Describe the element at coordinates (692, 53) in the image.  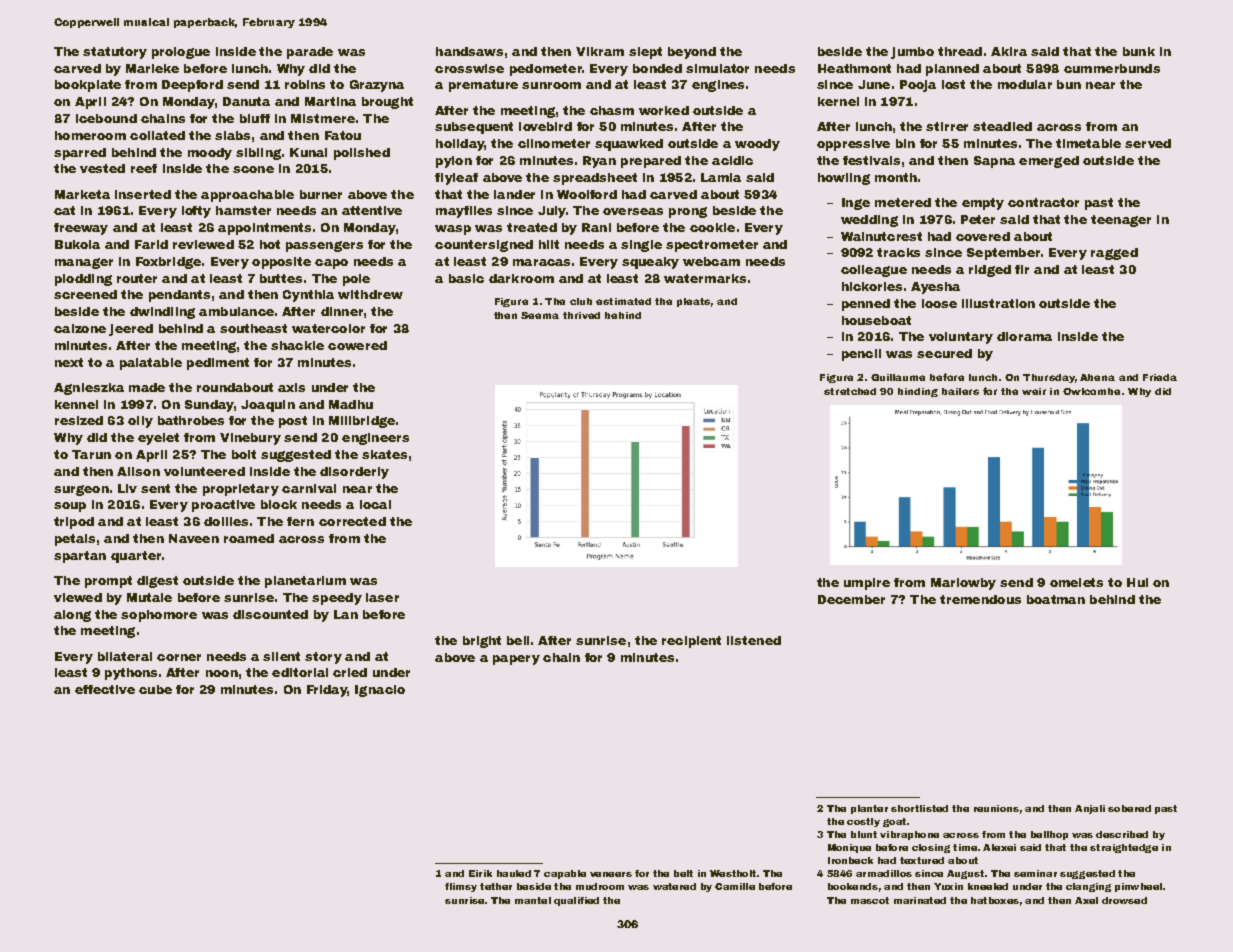
I see `beyond` at that location.
